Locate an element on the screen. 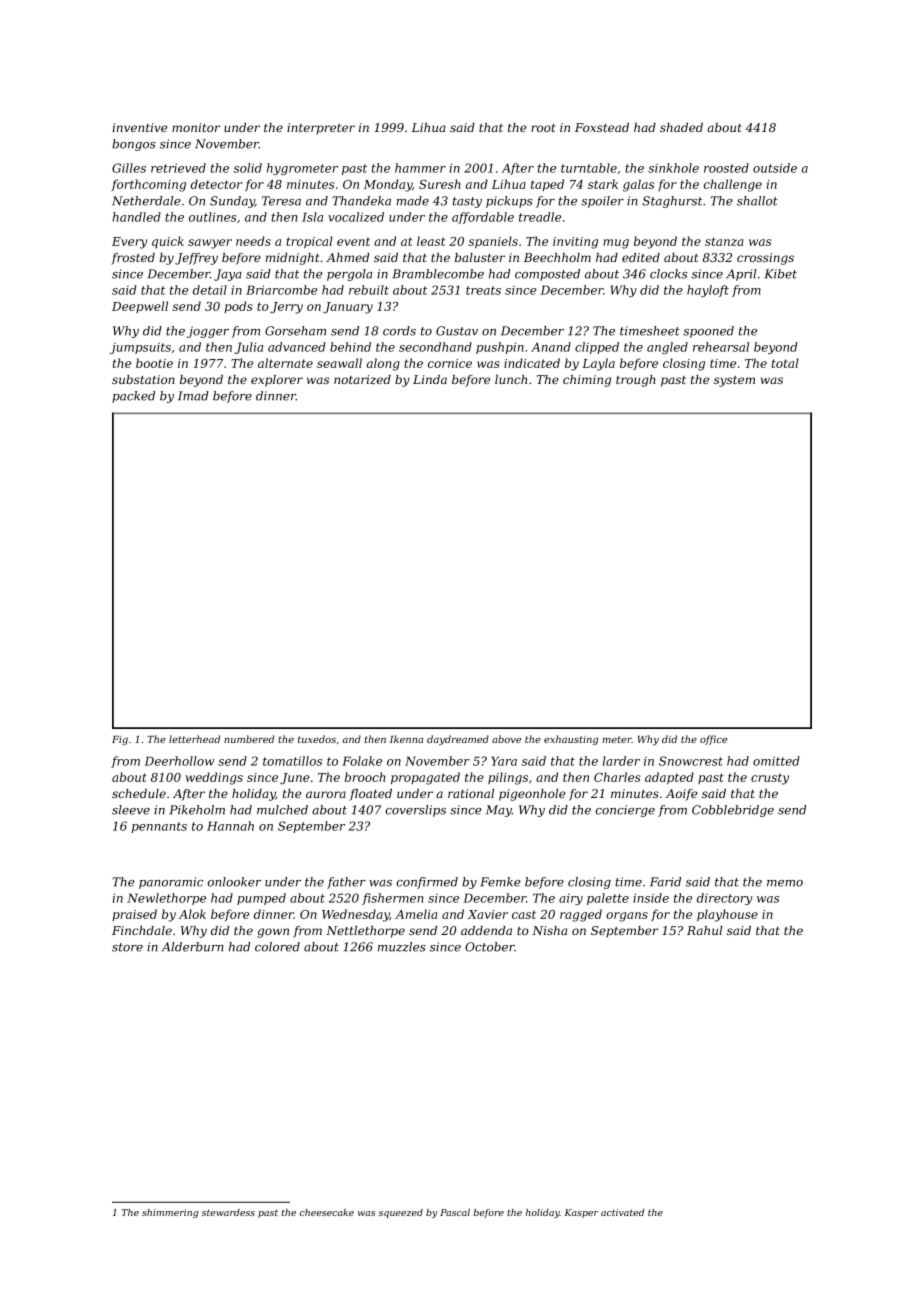 This screenshot has width=924, height=1308. notarized is located at coordinates (362, 380).
